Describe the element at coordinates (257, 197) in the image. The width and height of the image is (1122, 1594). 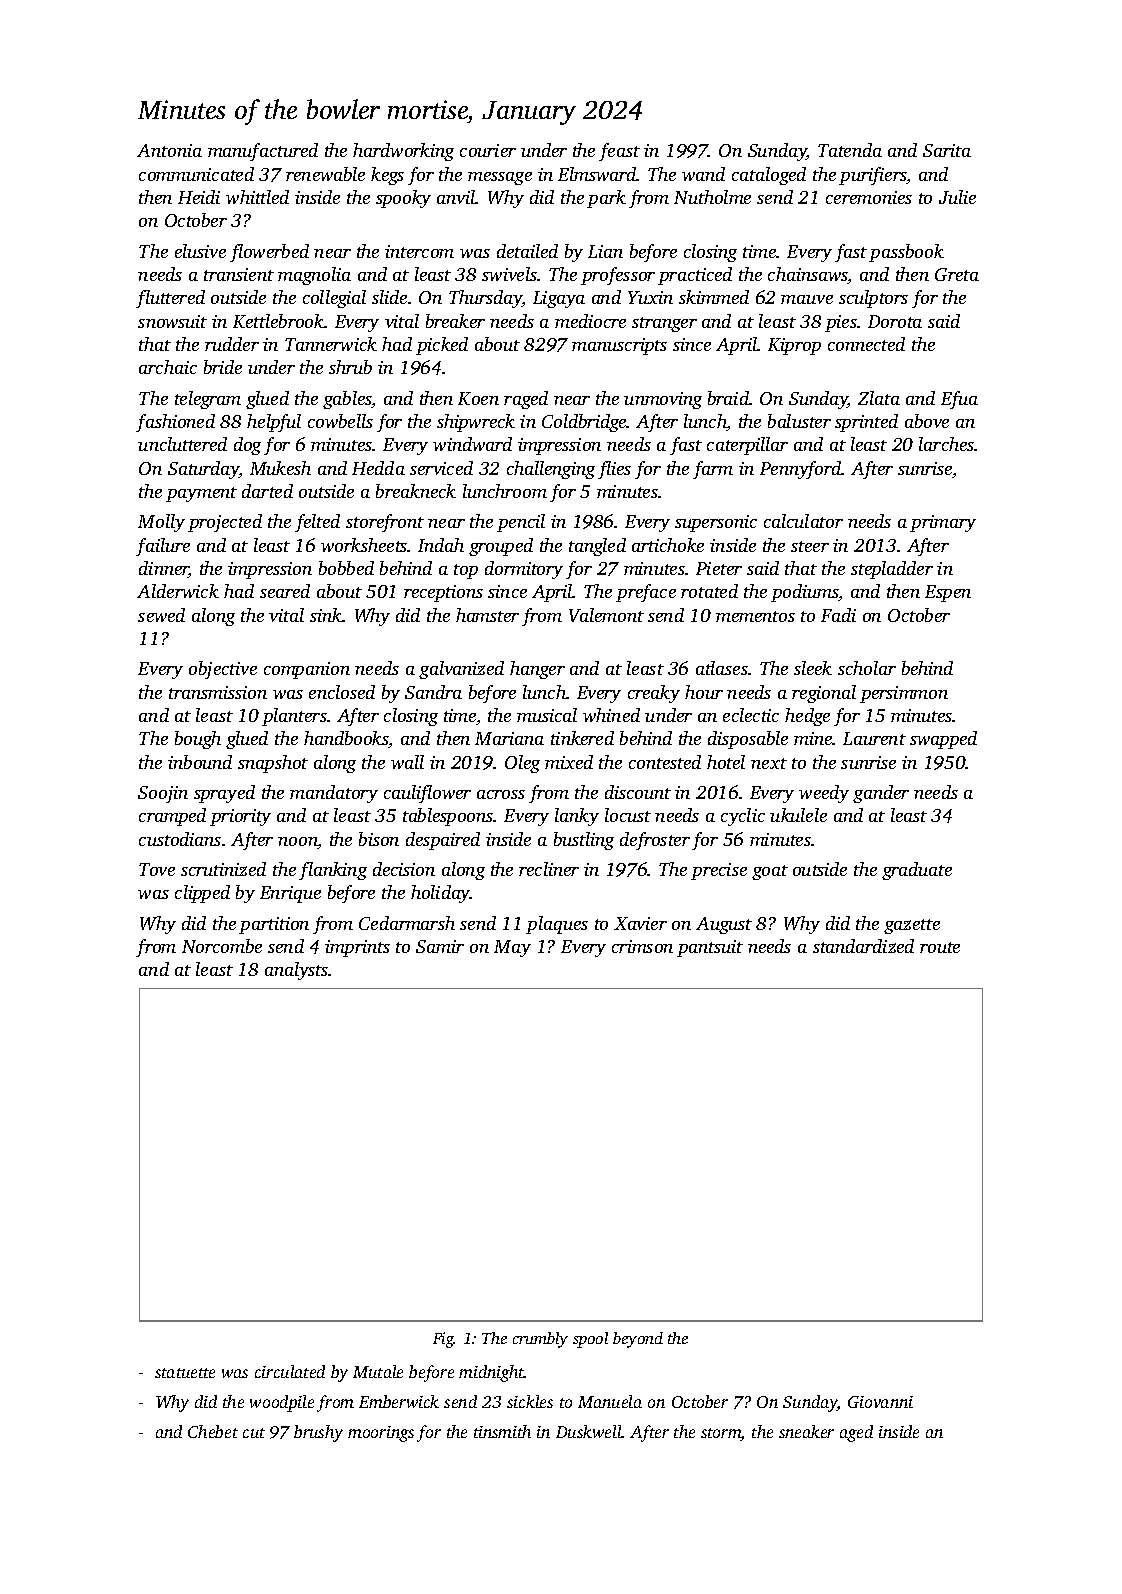
I see `whittled` at that location.
